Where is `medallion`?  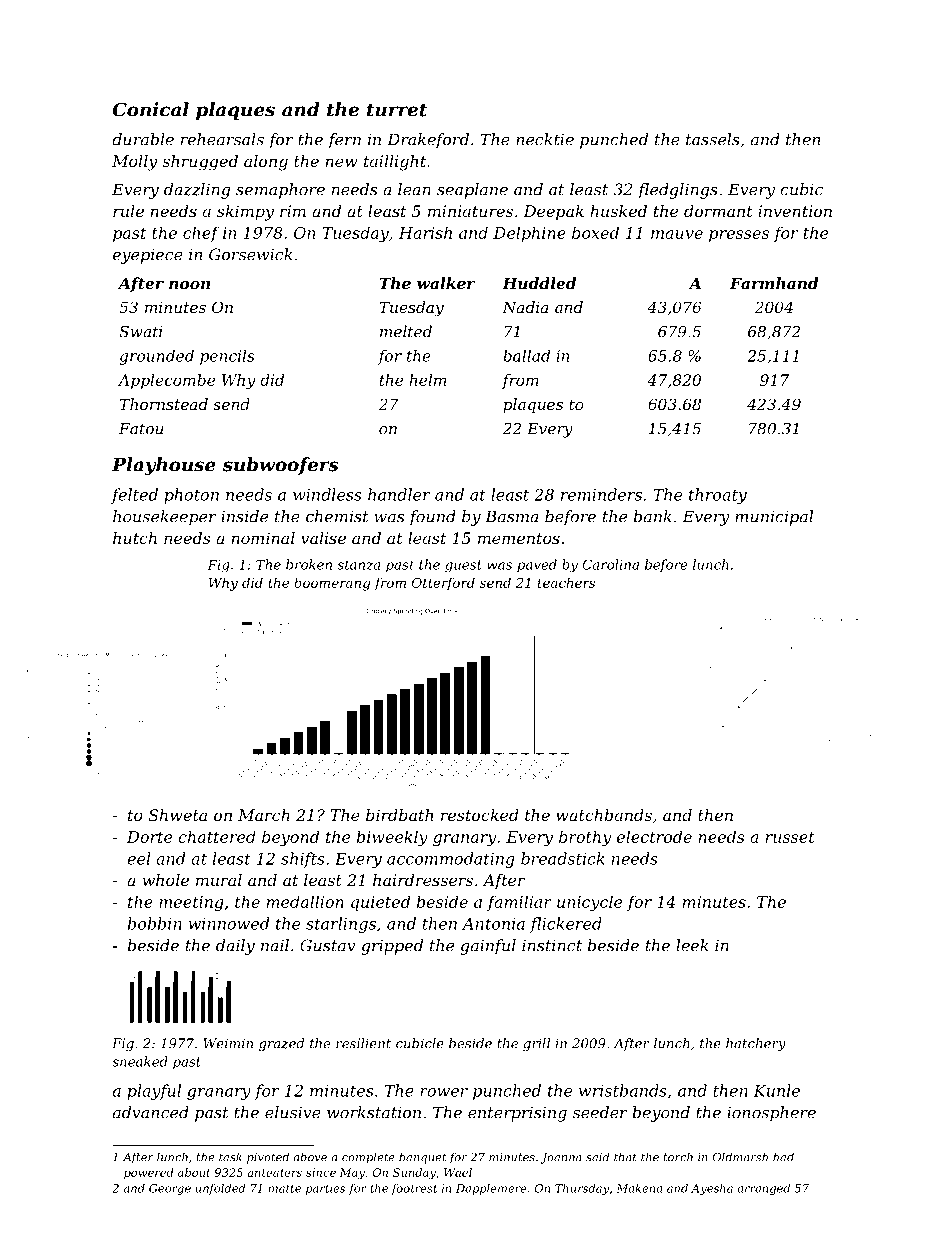
medallion is located at coordinates (305, 901).
